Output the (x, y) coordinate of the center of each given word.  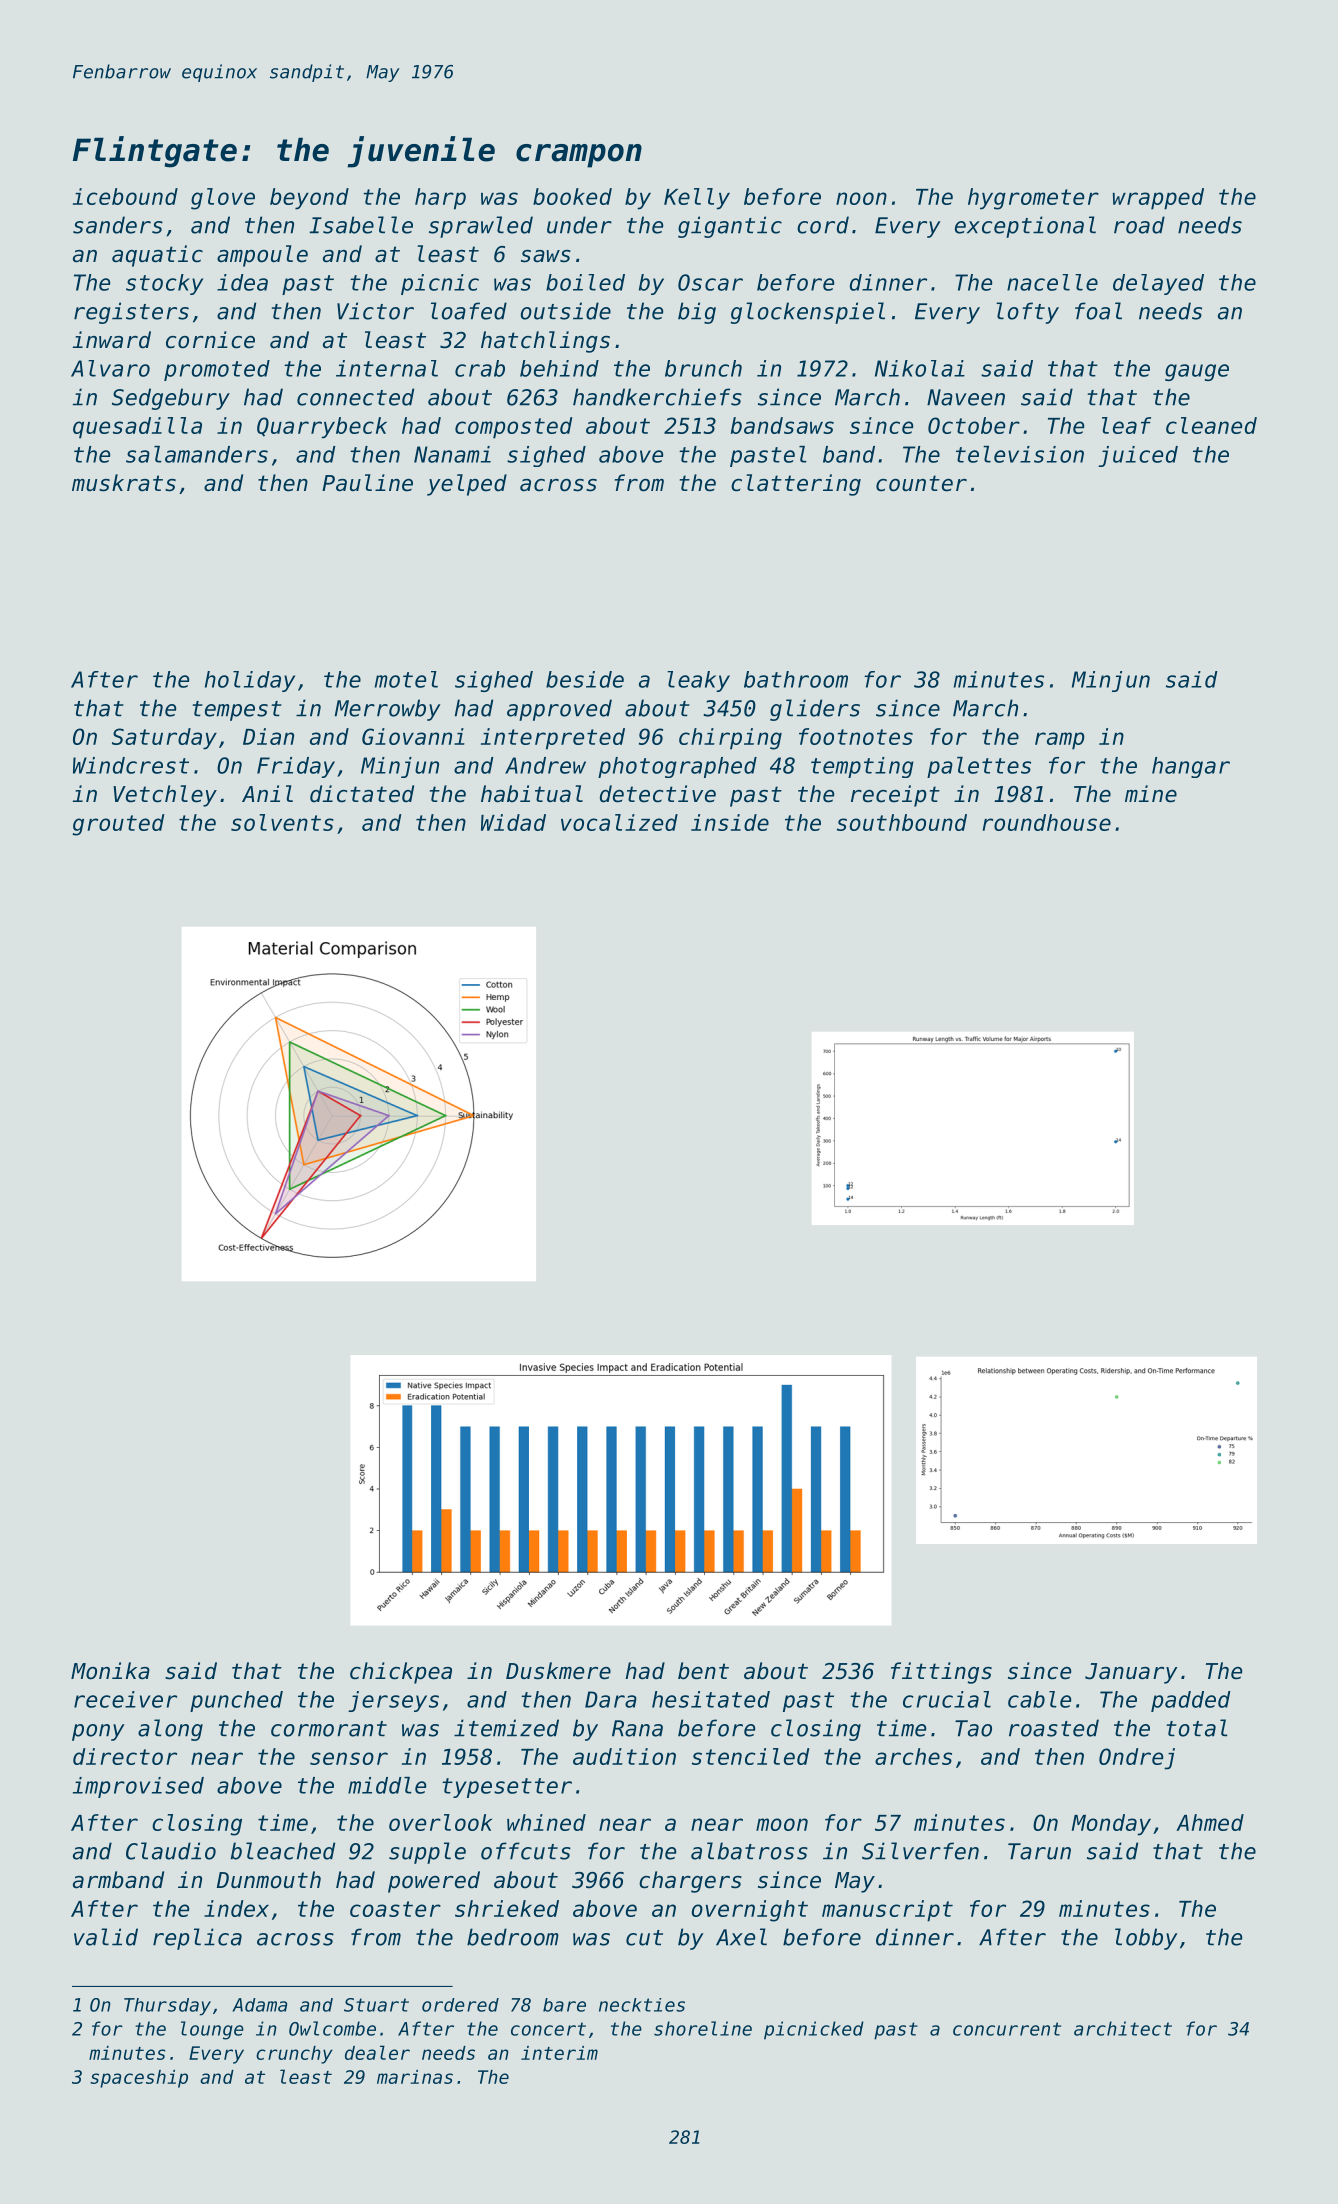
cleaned (1211, 425)
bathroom (796, 679)
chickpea (401, 1673)
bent (703, 1671)
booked (572, 196)
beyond (309, 199)
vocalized (619, 822)
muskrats (124, 483)
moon (782, 1824)
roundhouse (1046, 822)
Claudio (171, 1851)
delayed (1158, 284)
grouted (118, 825)
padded (1191, 1701)
